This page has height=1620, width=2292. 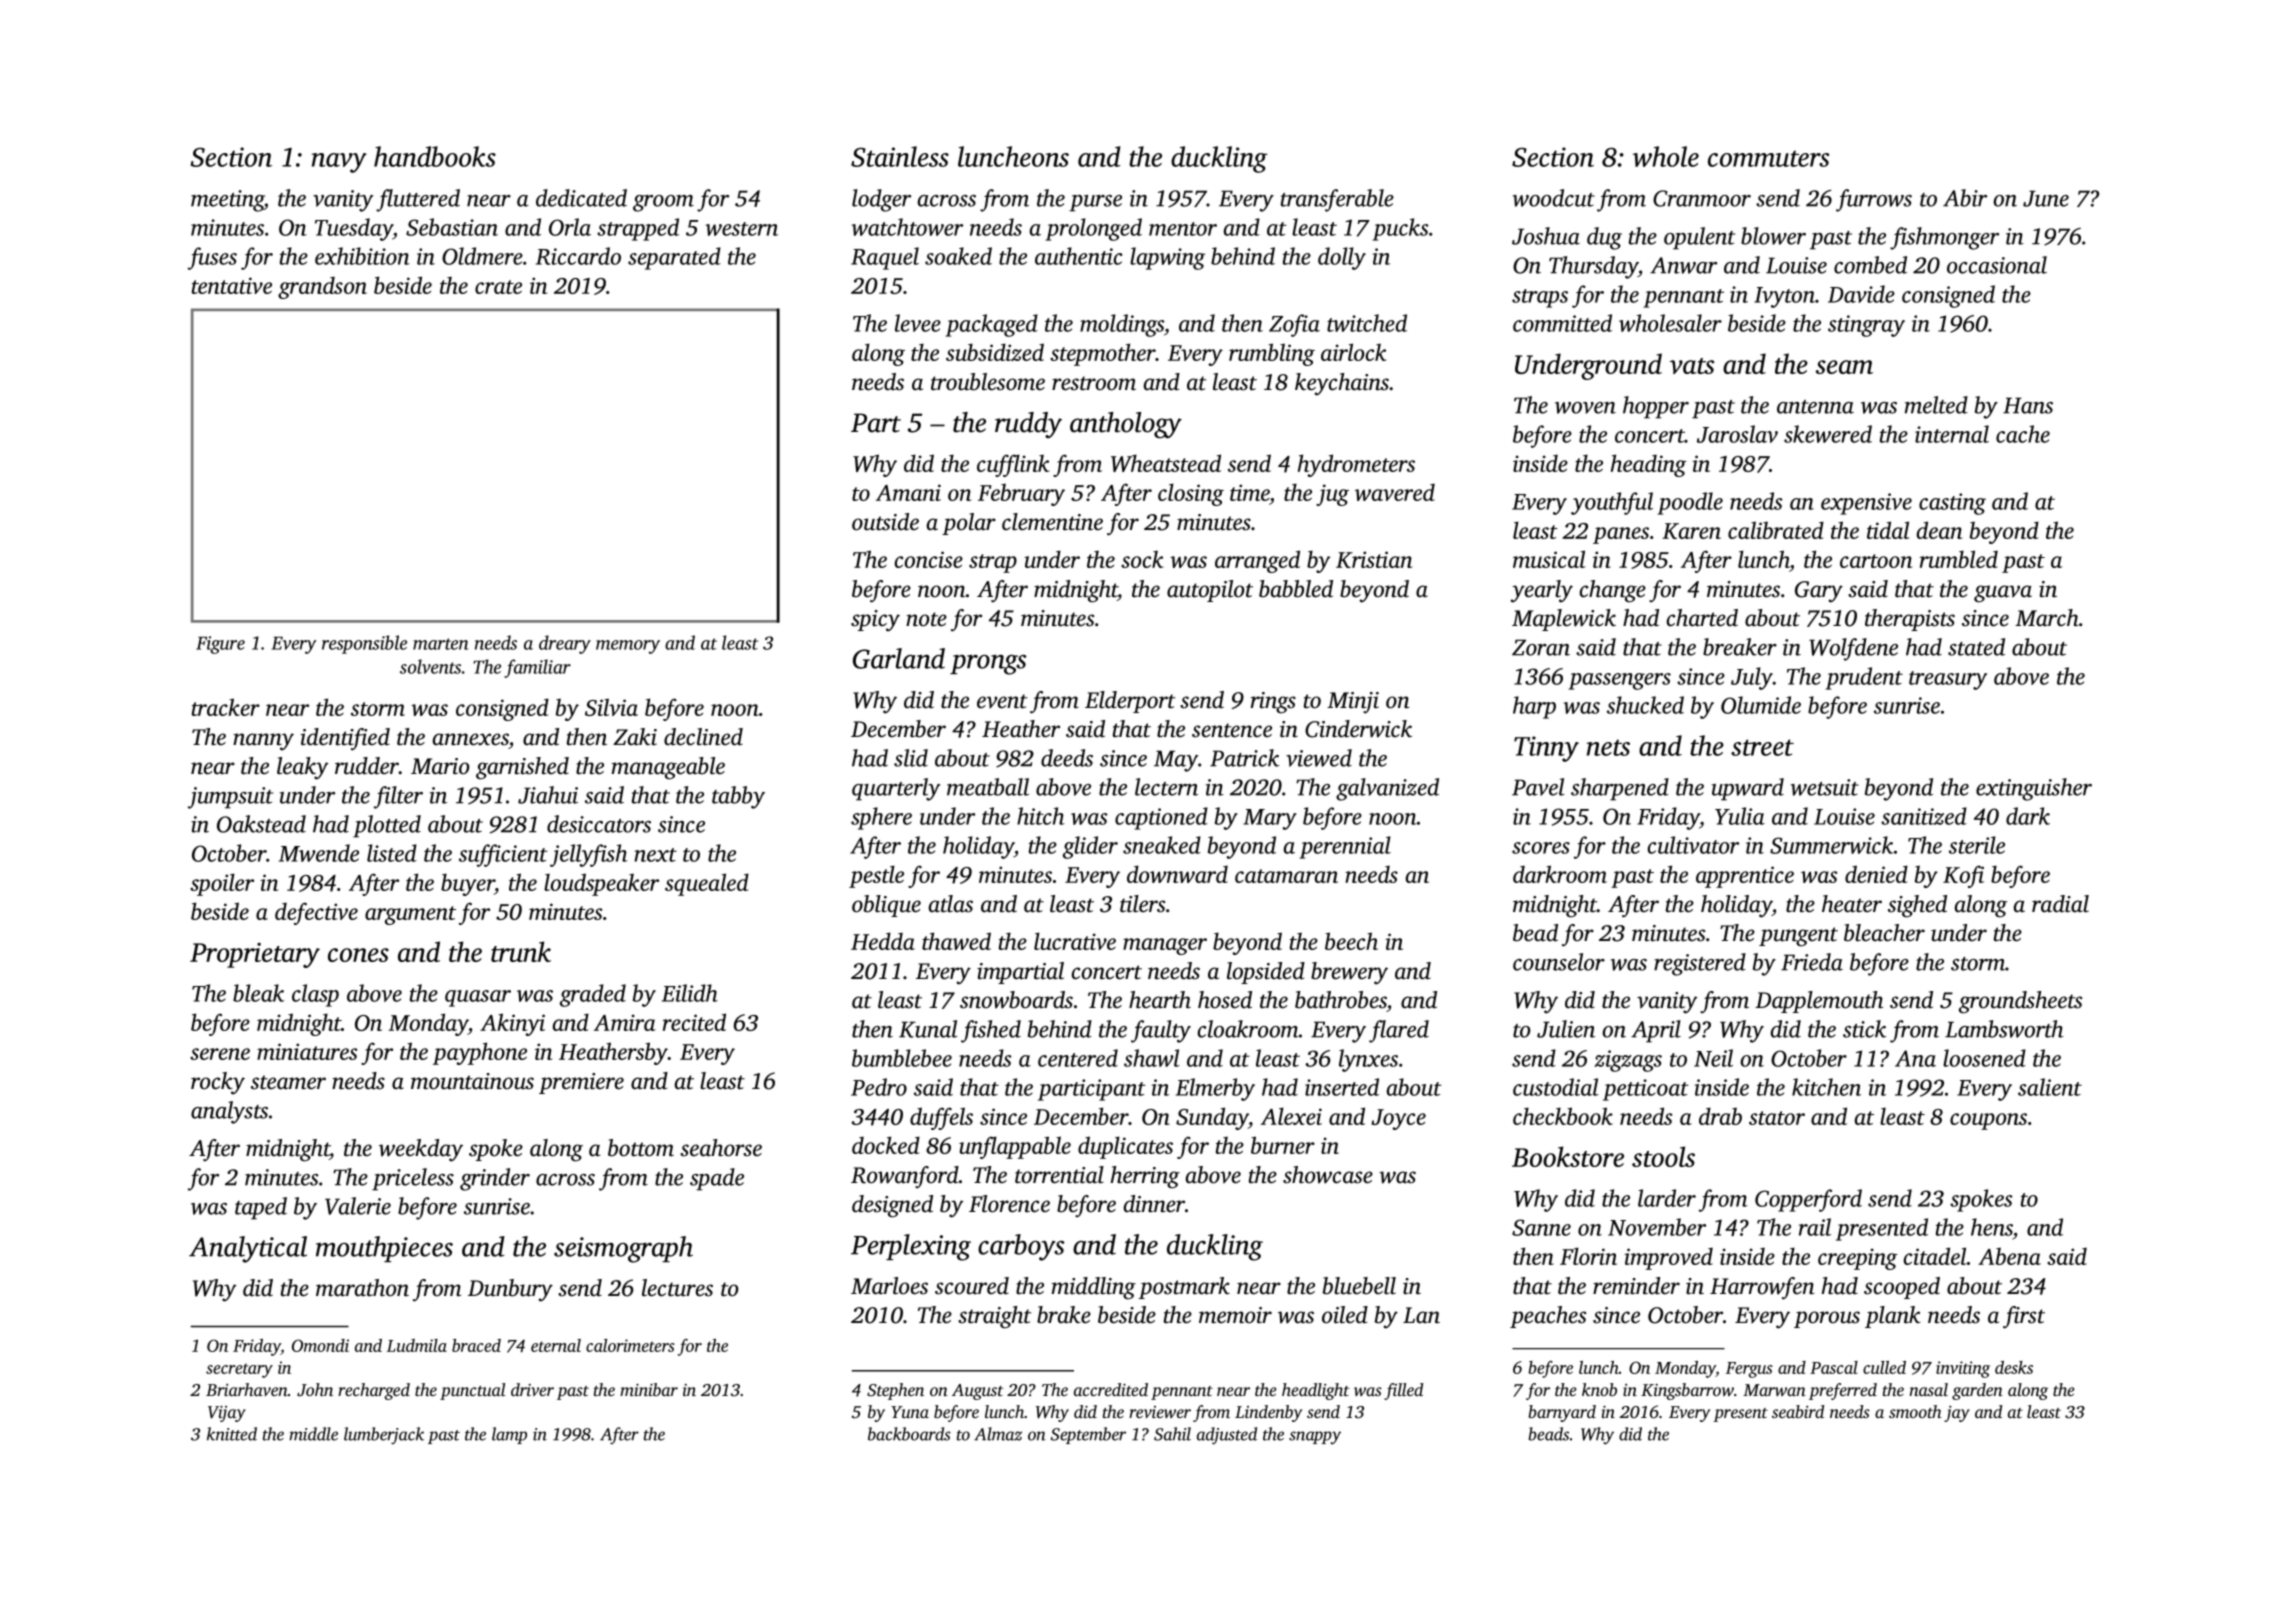 I want to click on restroom, so click(x=1094, y=383).
